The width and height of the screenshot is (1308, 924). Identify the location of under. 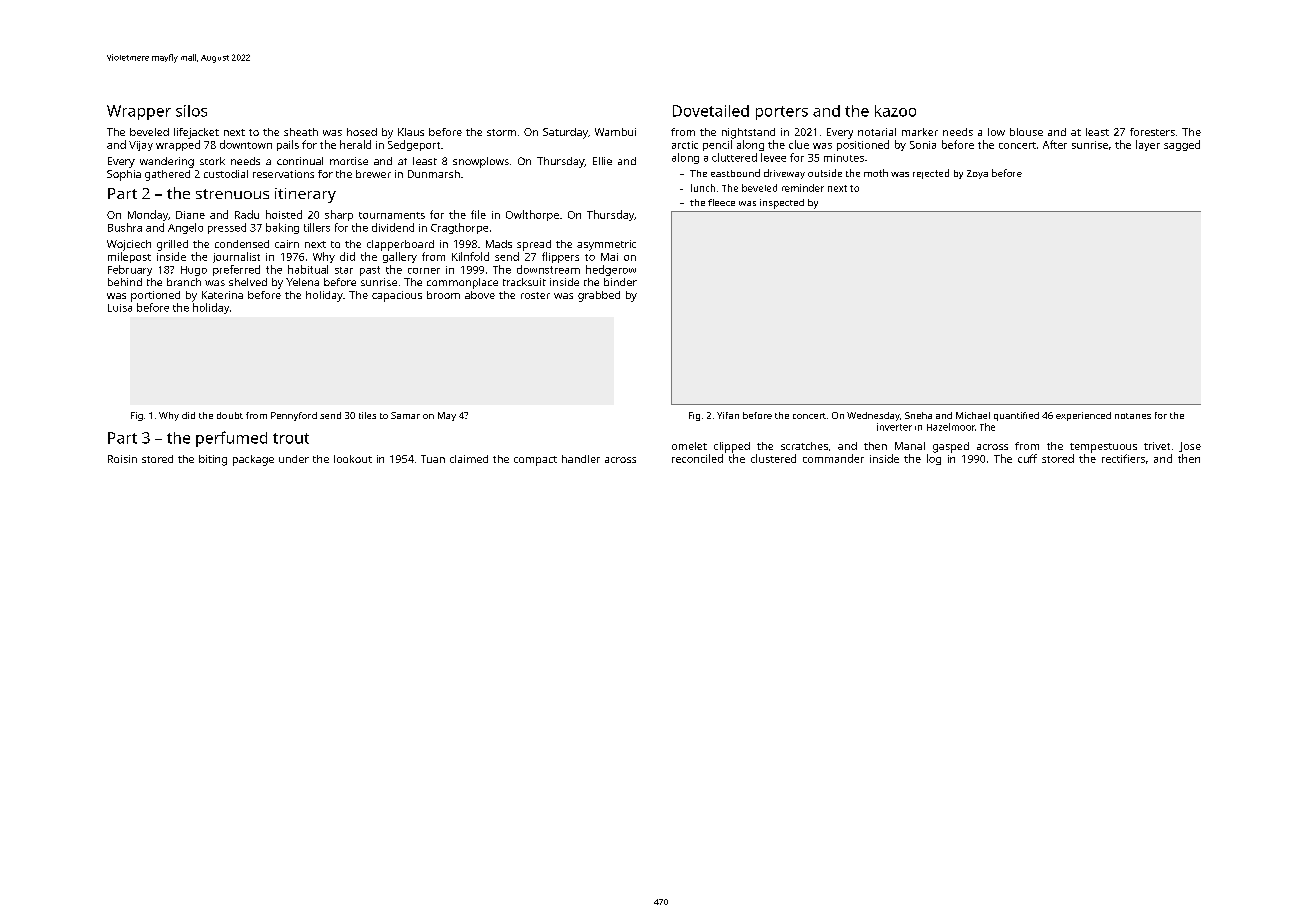
(294, 459).
